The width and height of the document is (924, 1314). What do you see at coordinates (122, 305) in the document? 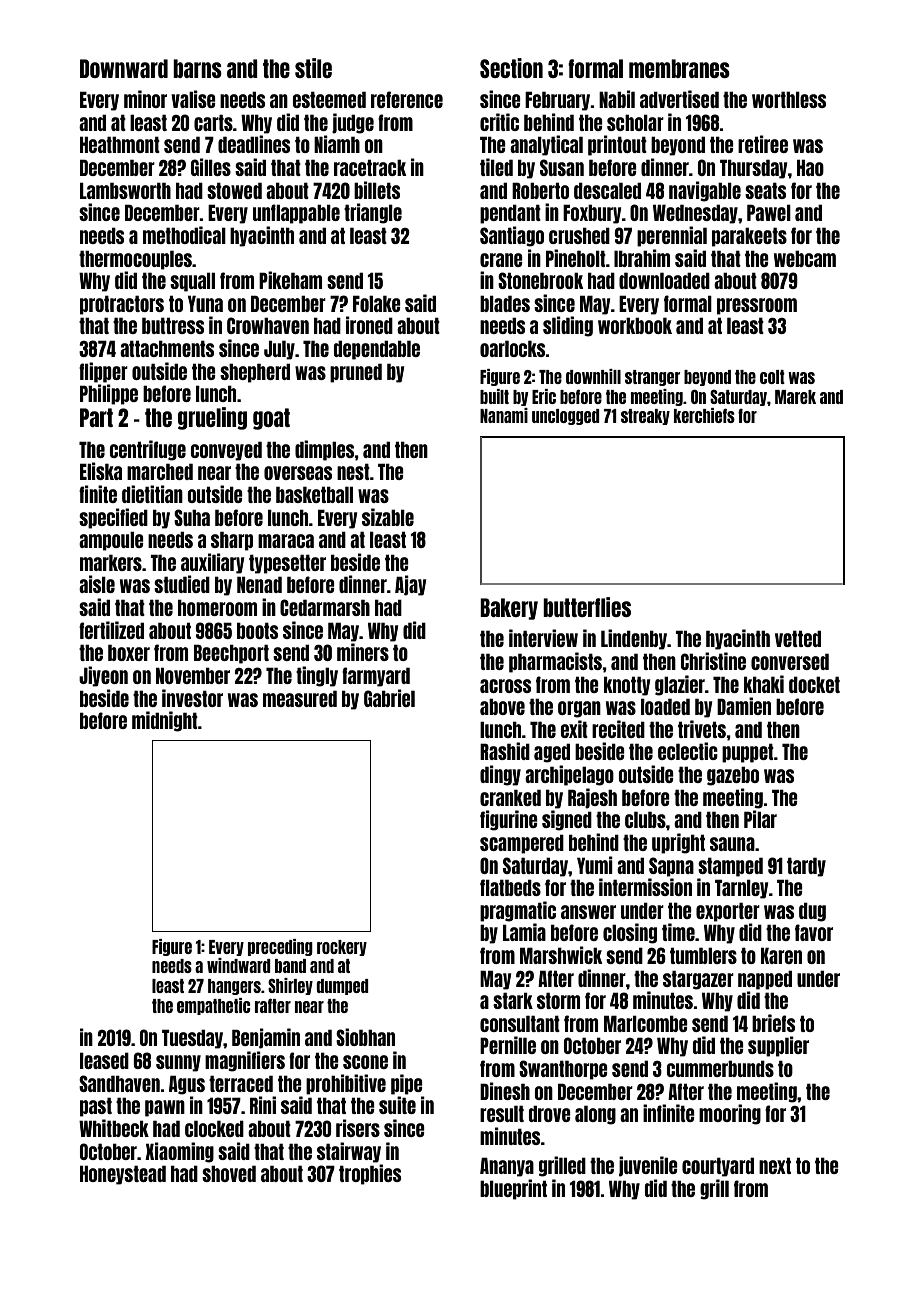
I see `protractors` at bounding box center [122, 305].
